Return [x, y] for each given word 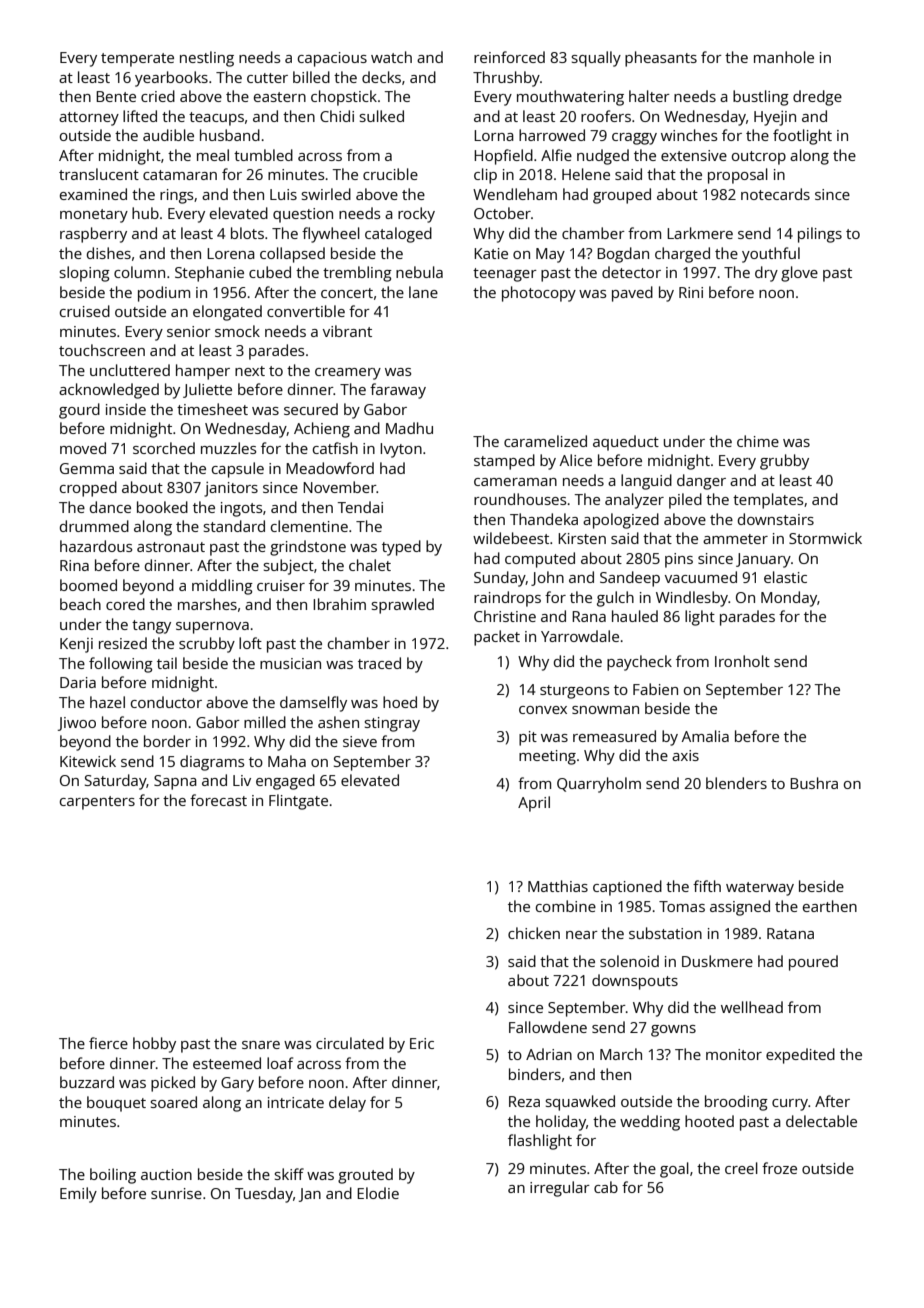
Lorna [494, 135]
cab [606, 1187]
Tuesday [264, 1195]
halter [649, 96]
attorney [89, 119]
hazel [107, 702]
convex [543, 710]
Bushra [814, 783]
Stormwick [825, 538]
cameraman [515, 482]
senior [189, 331]
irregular [560, 1189]
